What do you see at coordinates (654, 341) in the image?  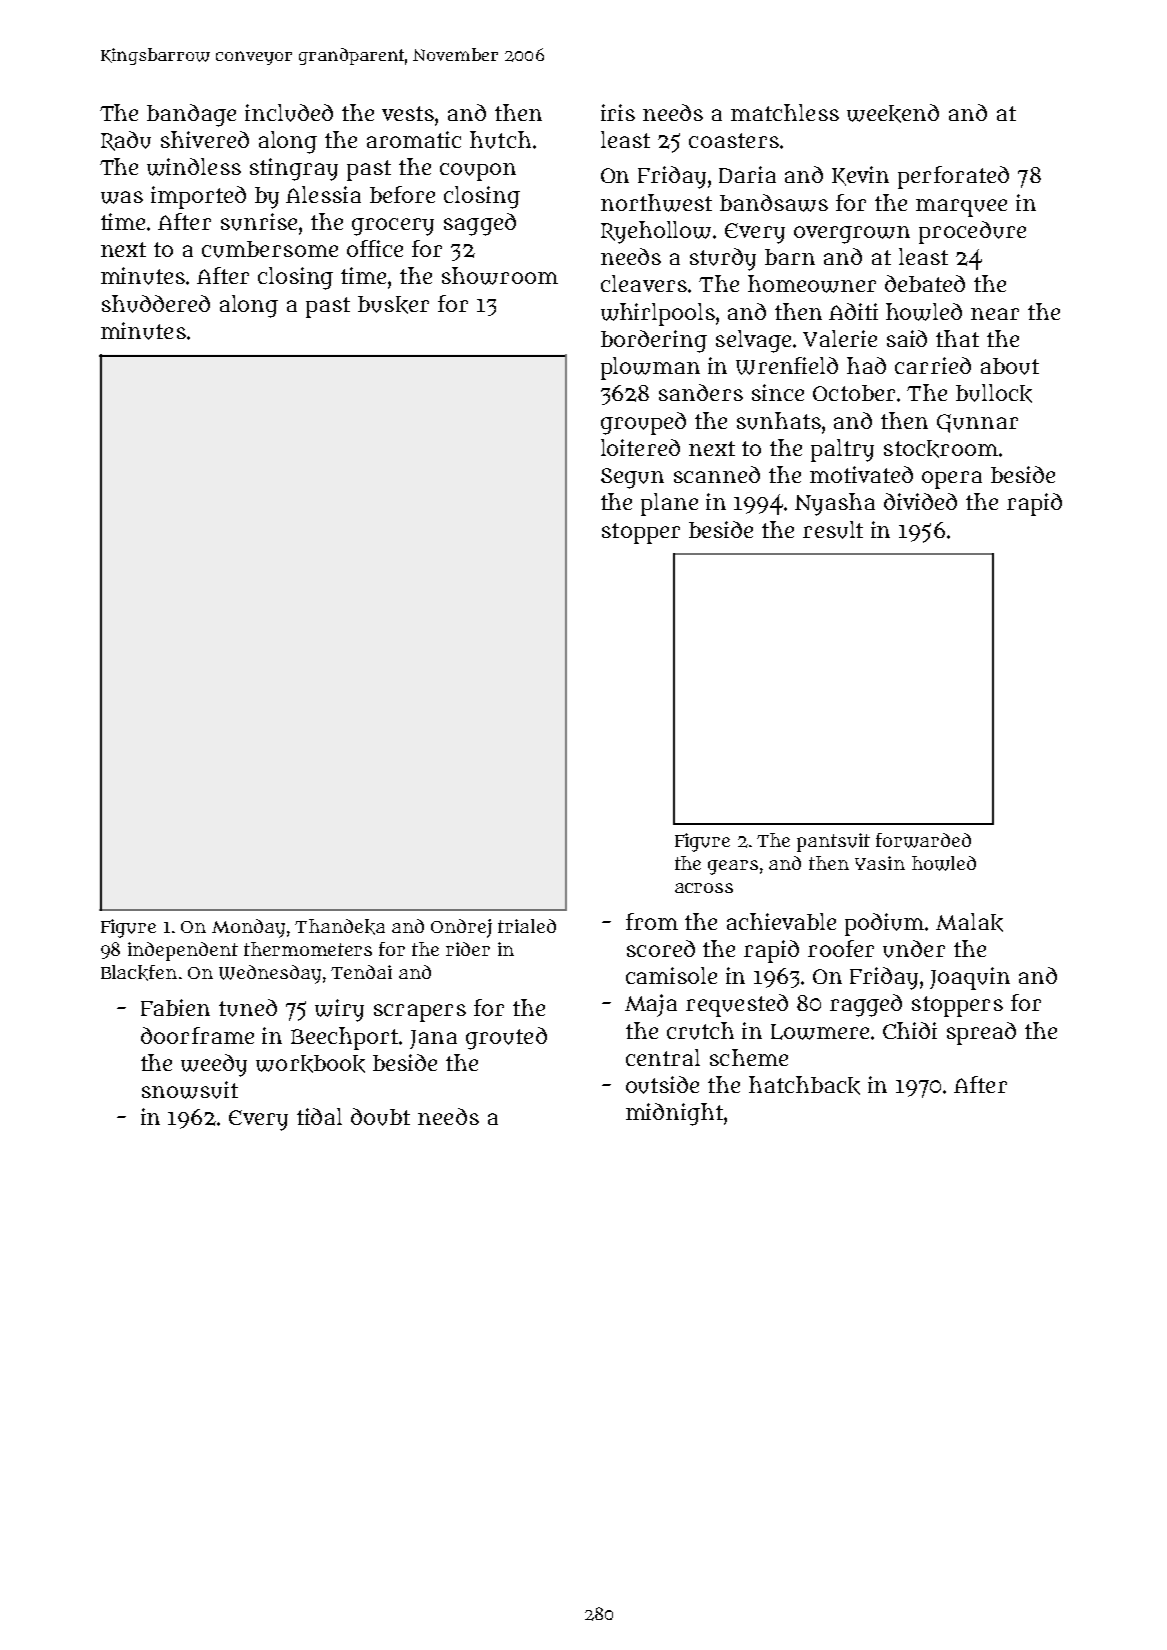 I see `bordering` at bounding box center [654, 341].
